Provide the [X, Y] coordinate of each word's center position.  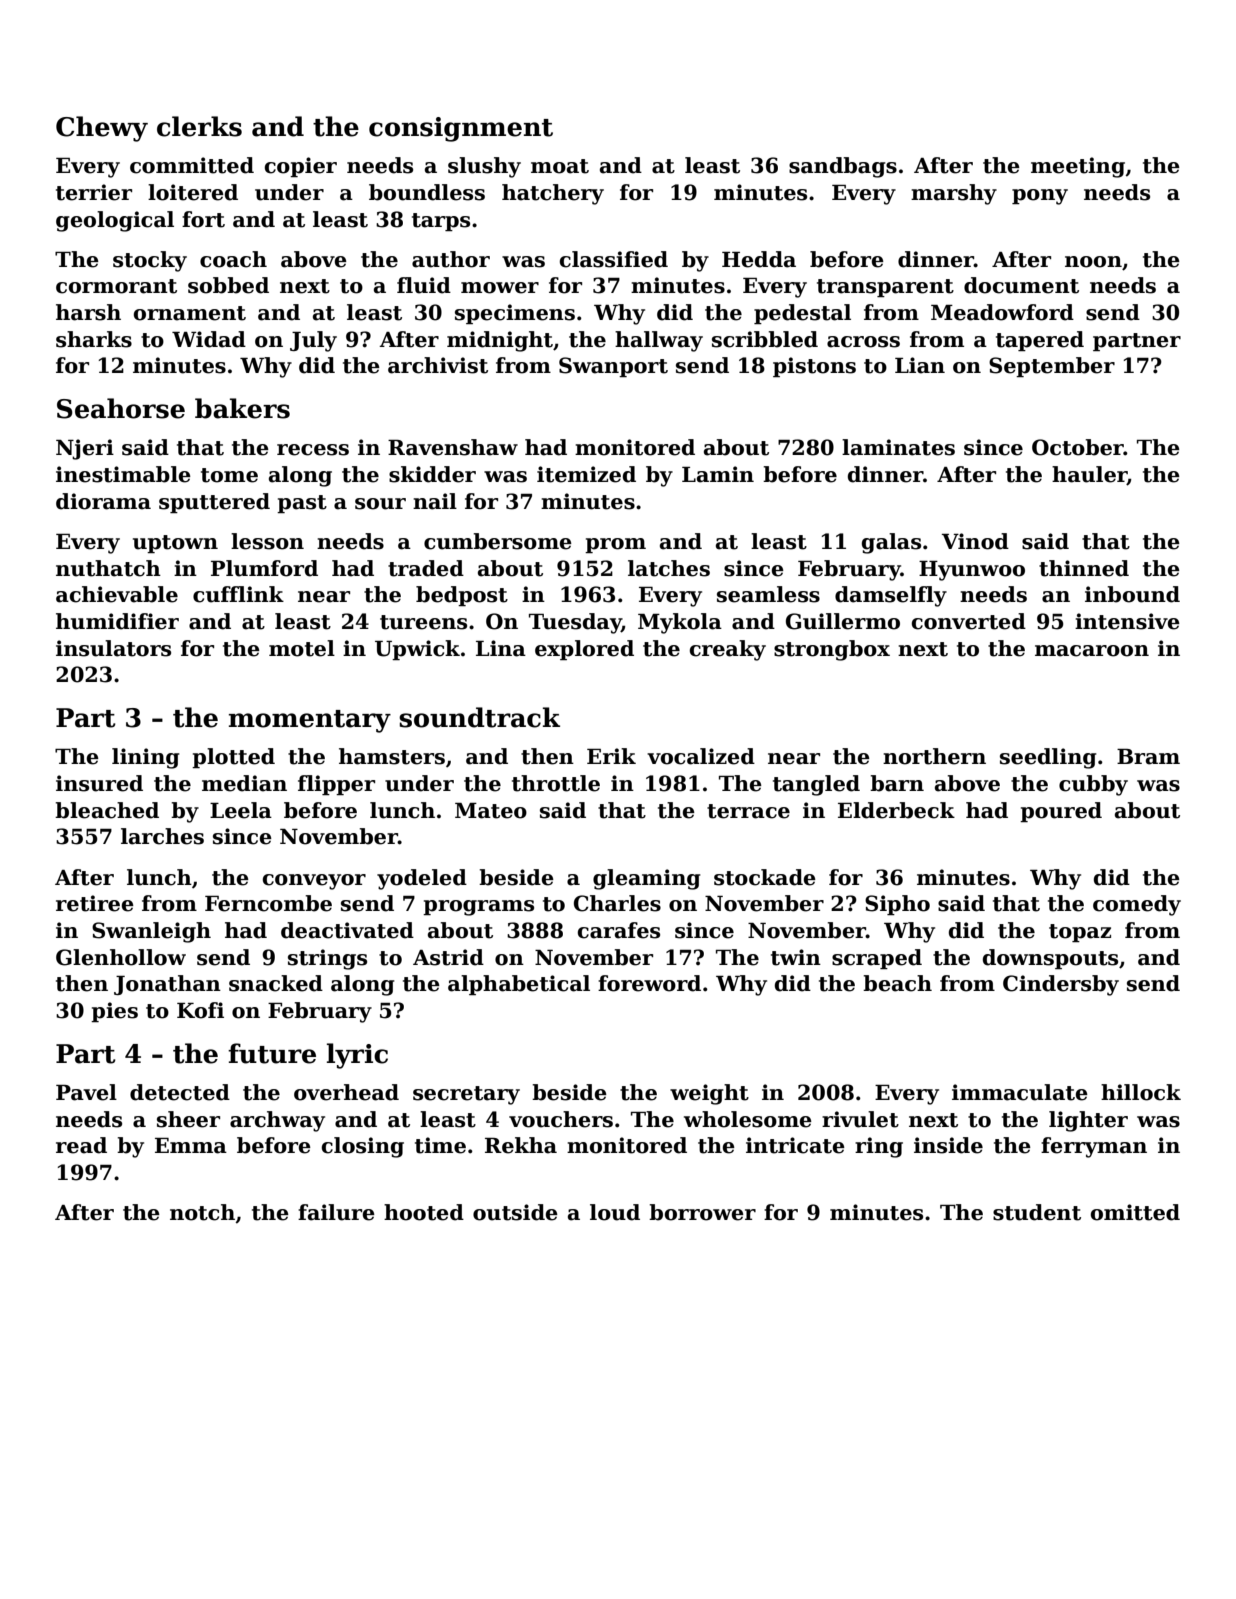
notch [202, 1212]
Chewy [102, 129]
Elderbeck [896, 810]
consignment [461, 129]
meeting [1078, 167]
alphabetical [519, 985]
